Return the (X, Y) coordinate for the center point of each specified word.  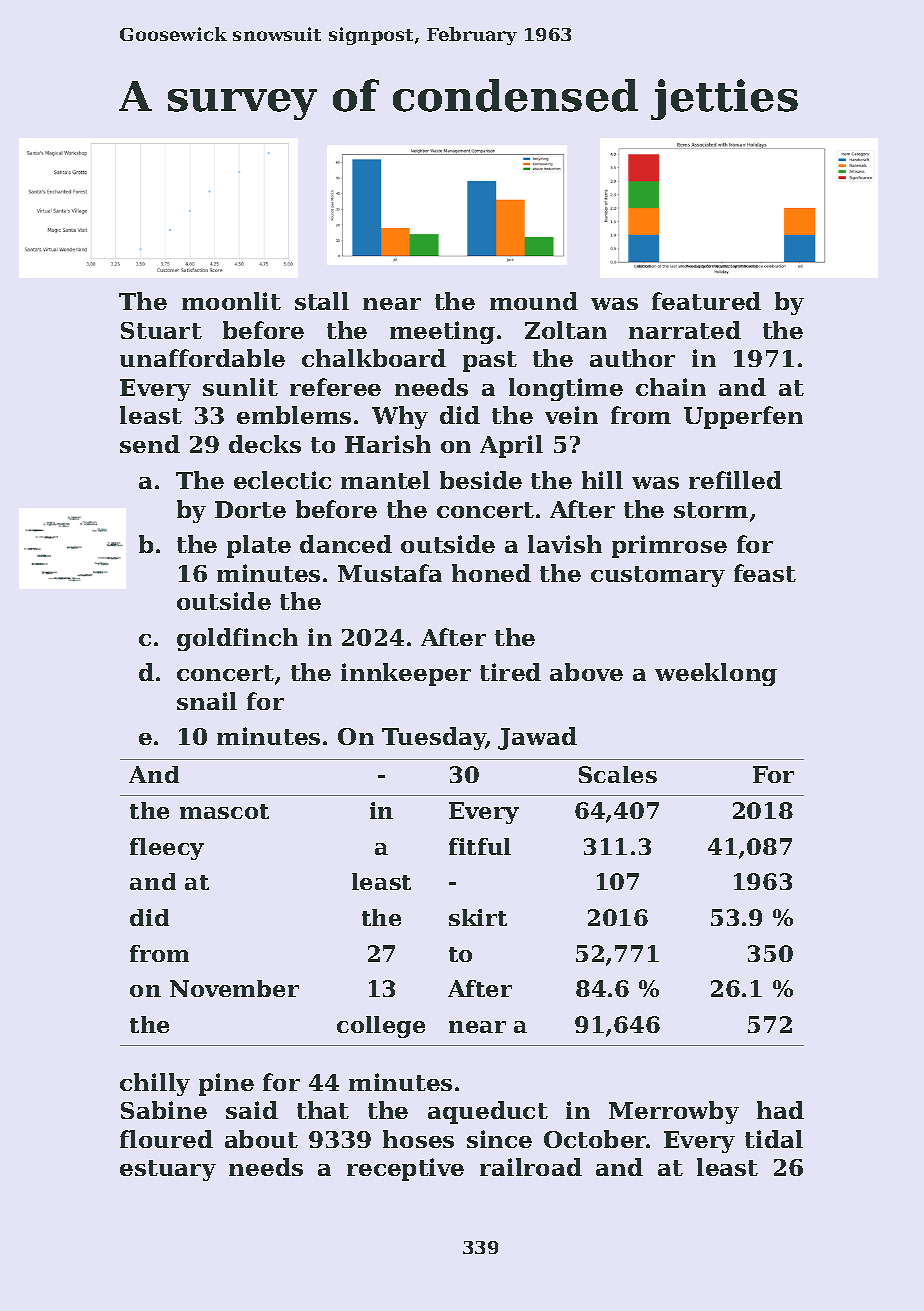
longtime (566, 389)
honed (491, 573)
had (780, 1110)
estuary (168, 1170)
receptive (405, 1169)
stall (322, 301)
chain (671, 387)
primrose (669, 546)
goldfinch (237, 639)
